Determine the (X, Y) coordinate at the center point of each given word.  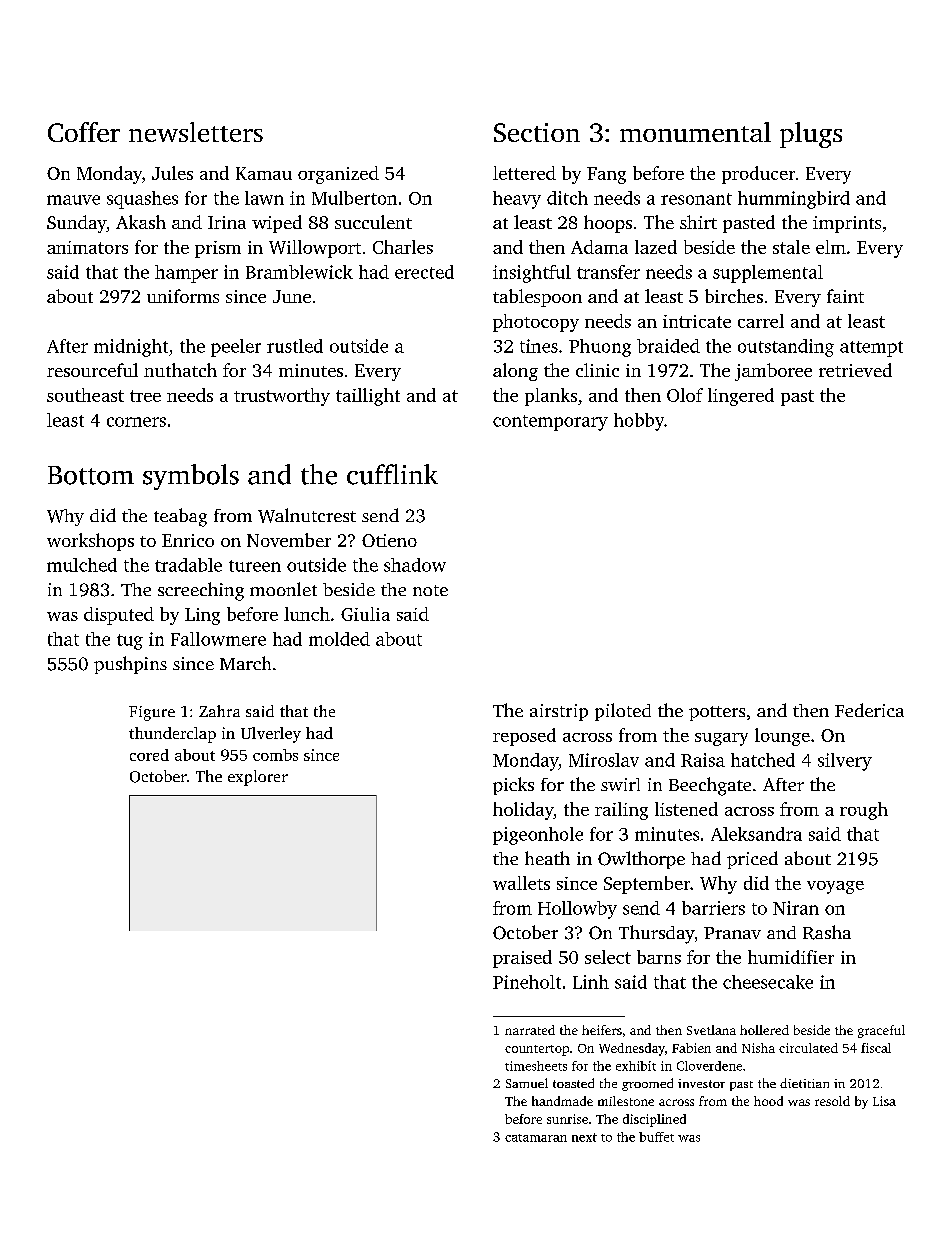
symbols (191, 477)
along (515, 372)
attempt (871, 349)
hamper (186, 274)
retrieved (855, 370)
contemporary (550, 423)
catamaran (536, 1138)
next (584, 1137)
